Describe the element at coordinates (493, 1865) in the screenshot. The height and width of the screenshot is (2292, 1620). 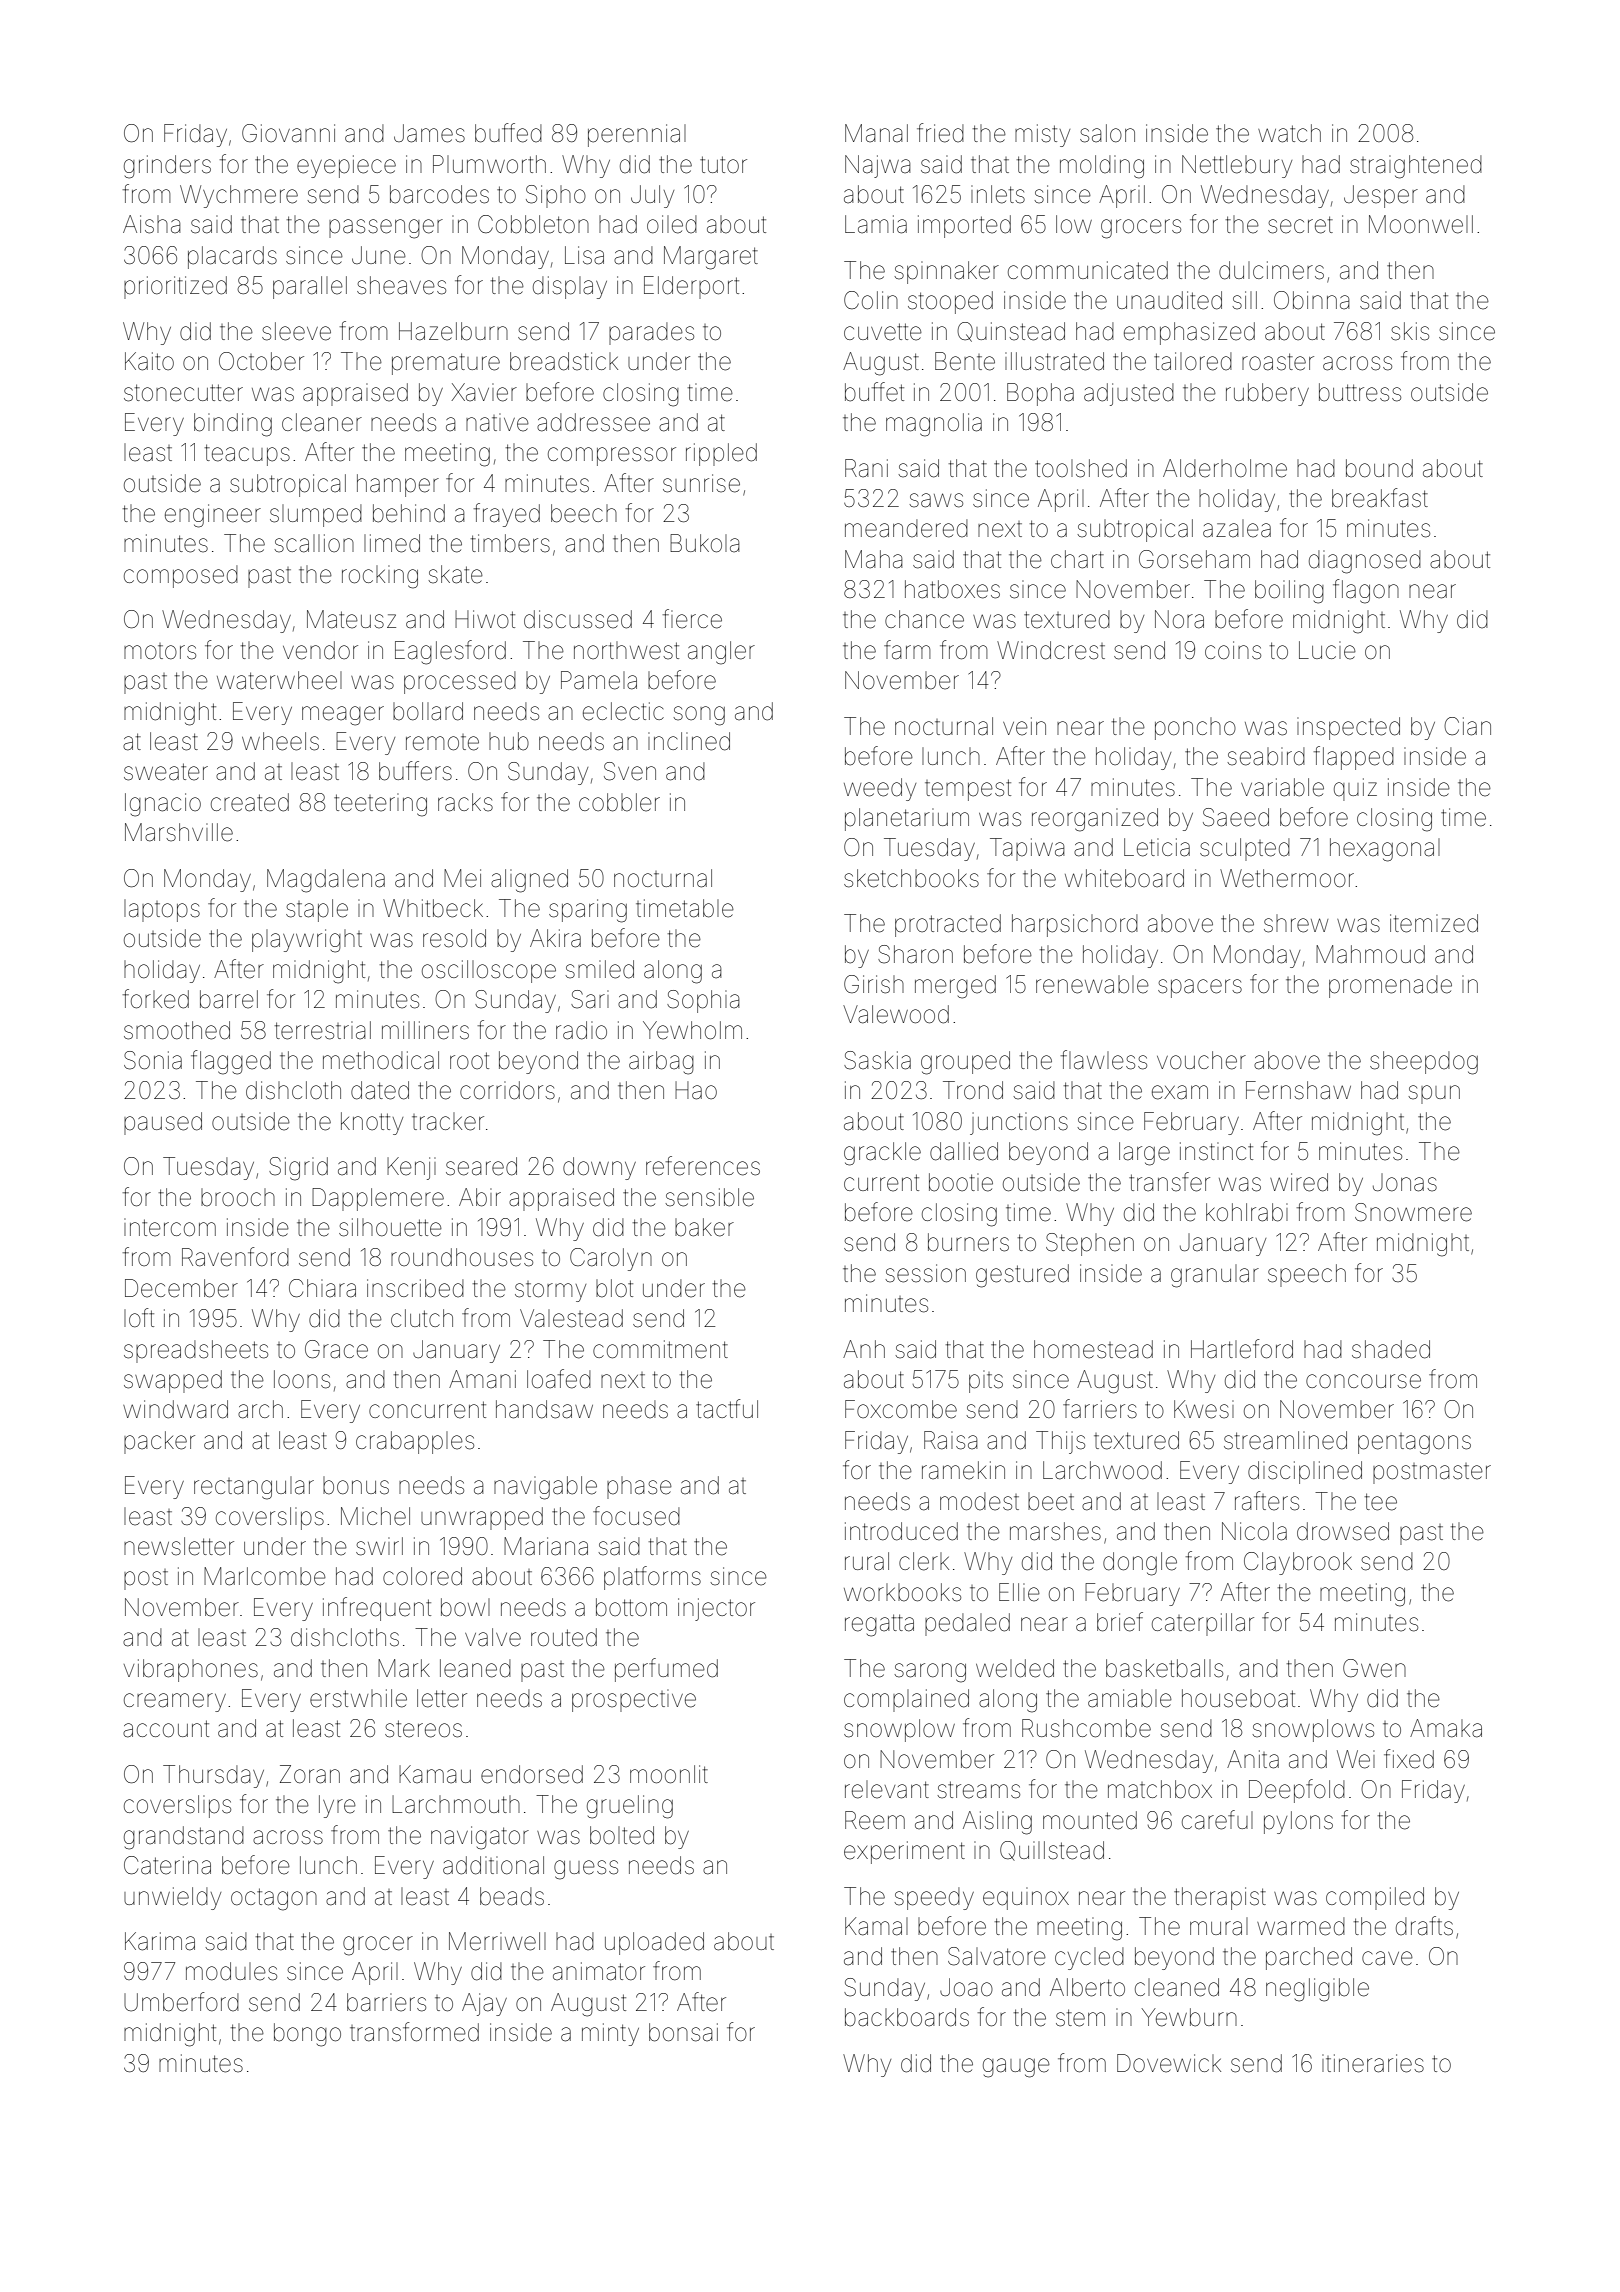
I see `additional` at that location.
